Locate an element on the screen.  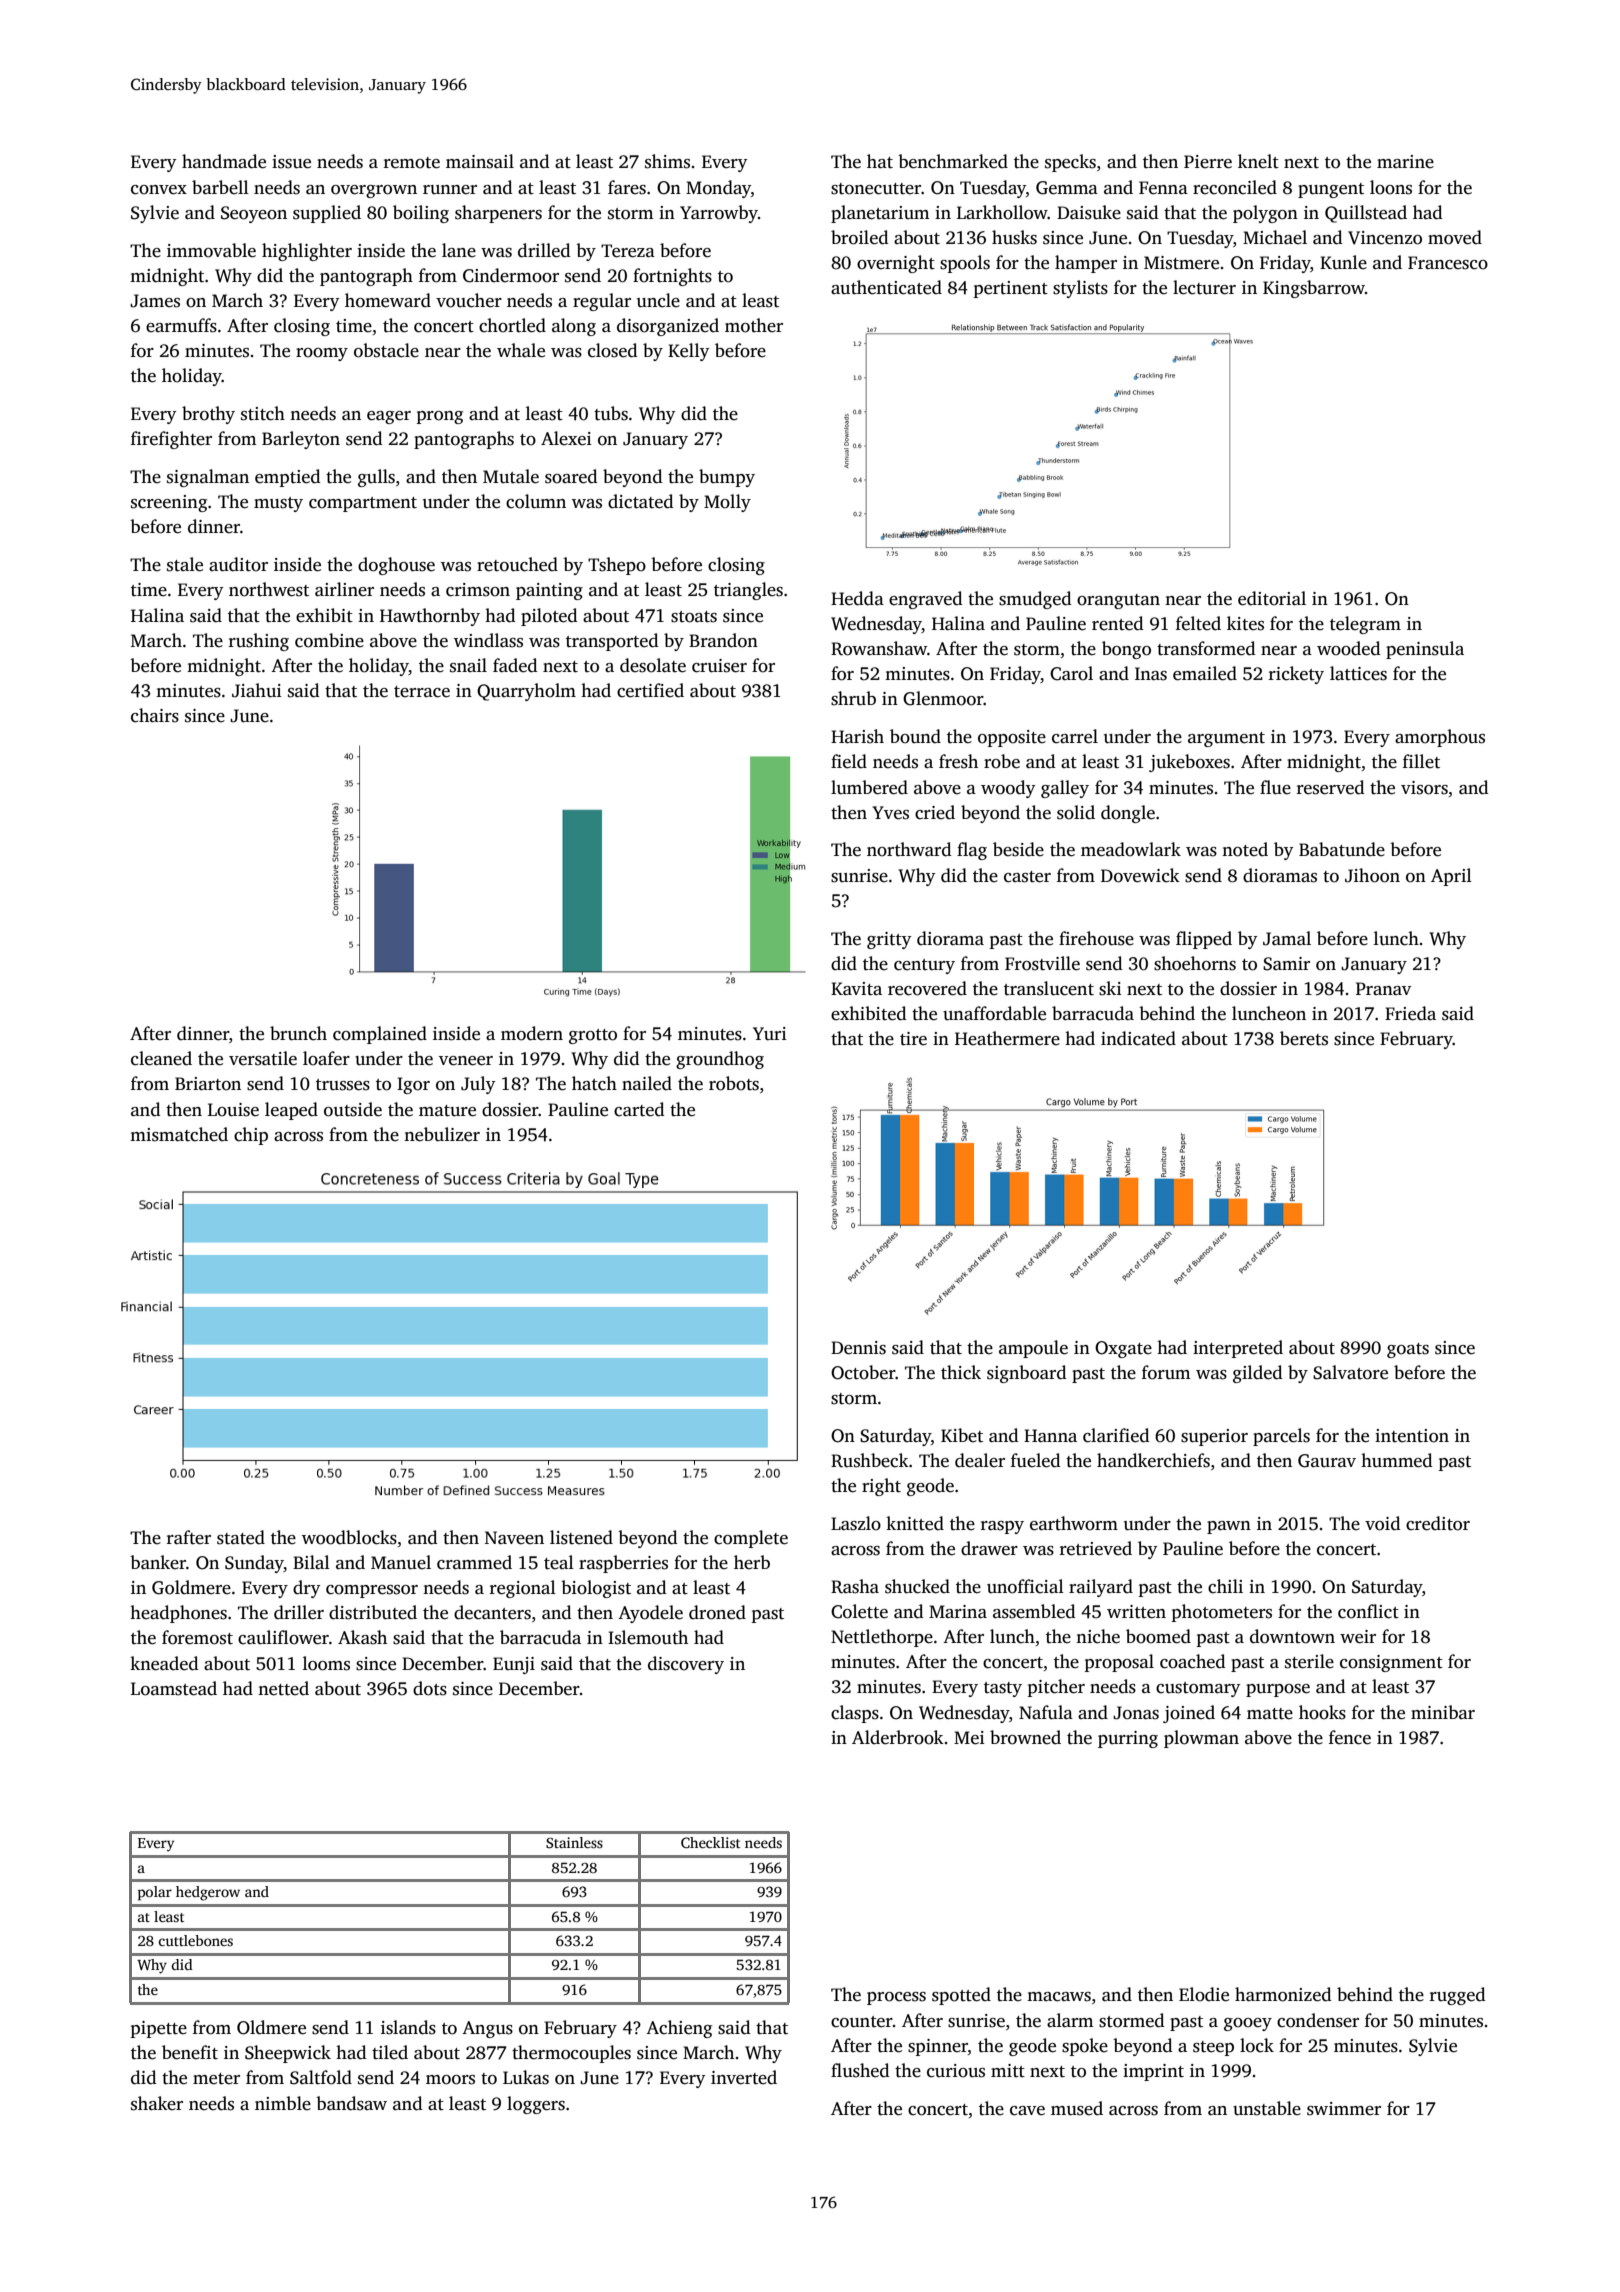
Lukas is located at coordinates (526, 2077).
